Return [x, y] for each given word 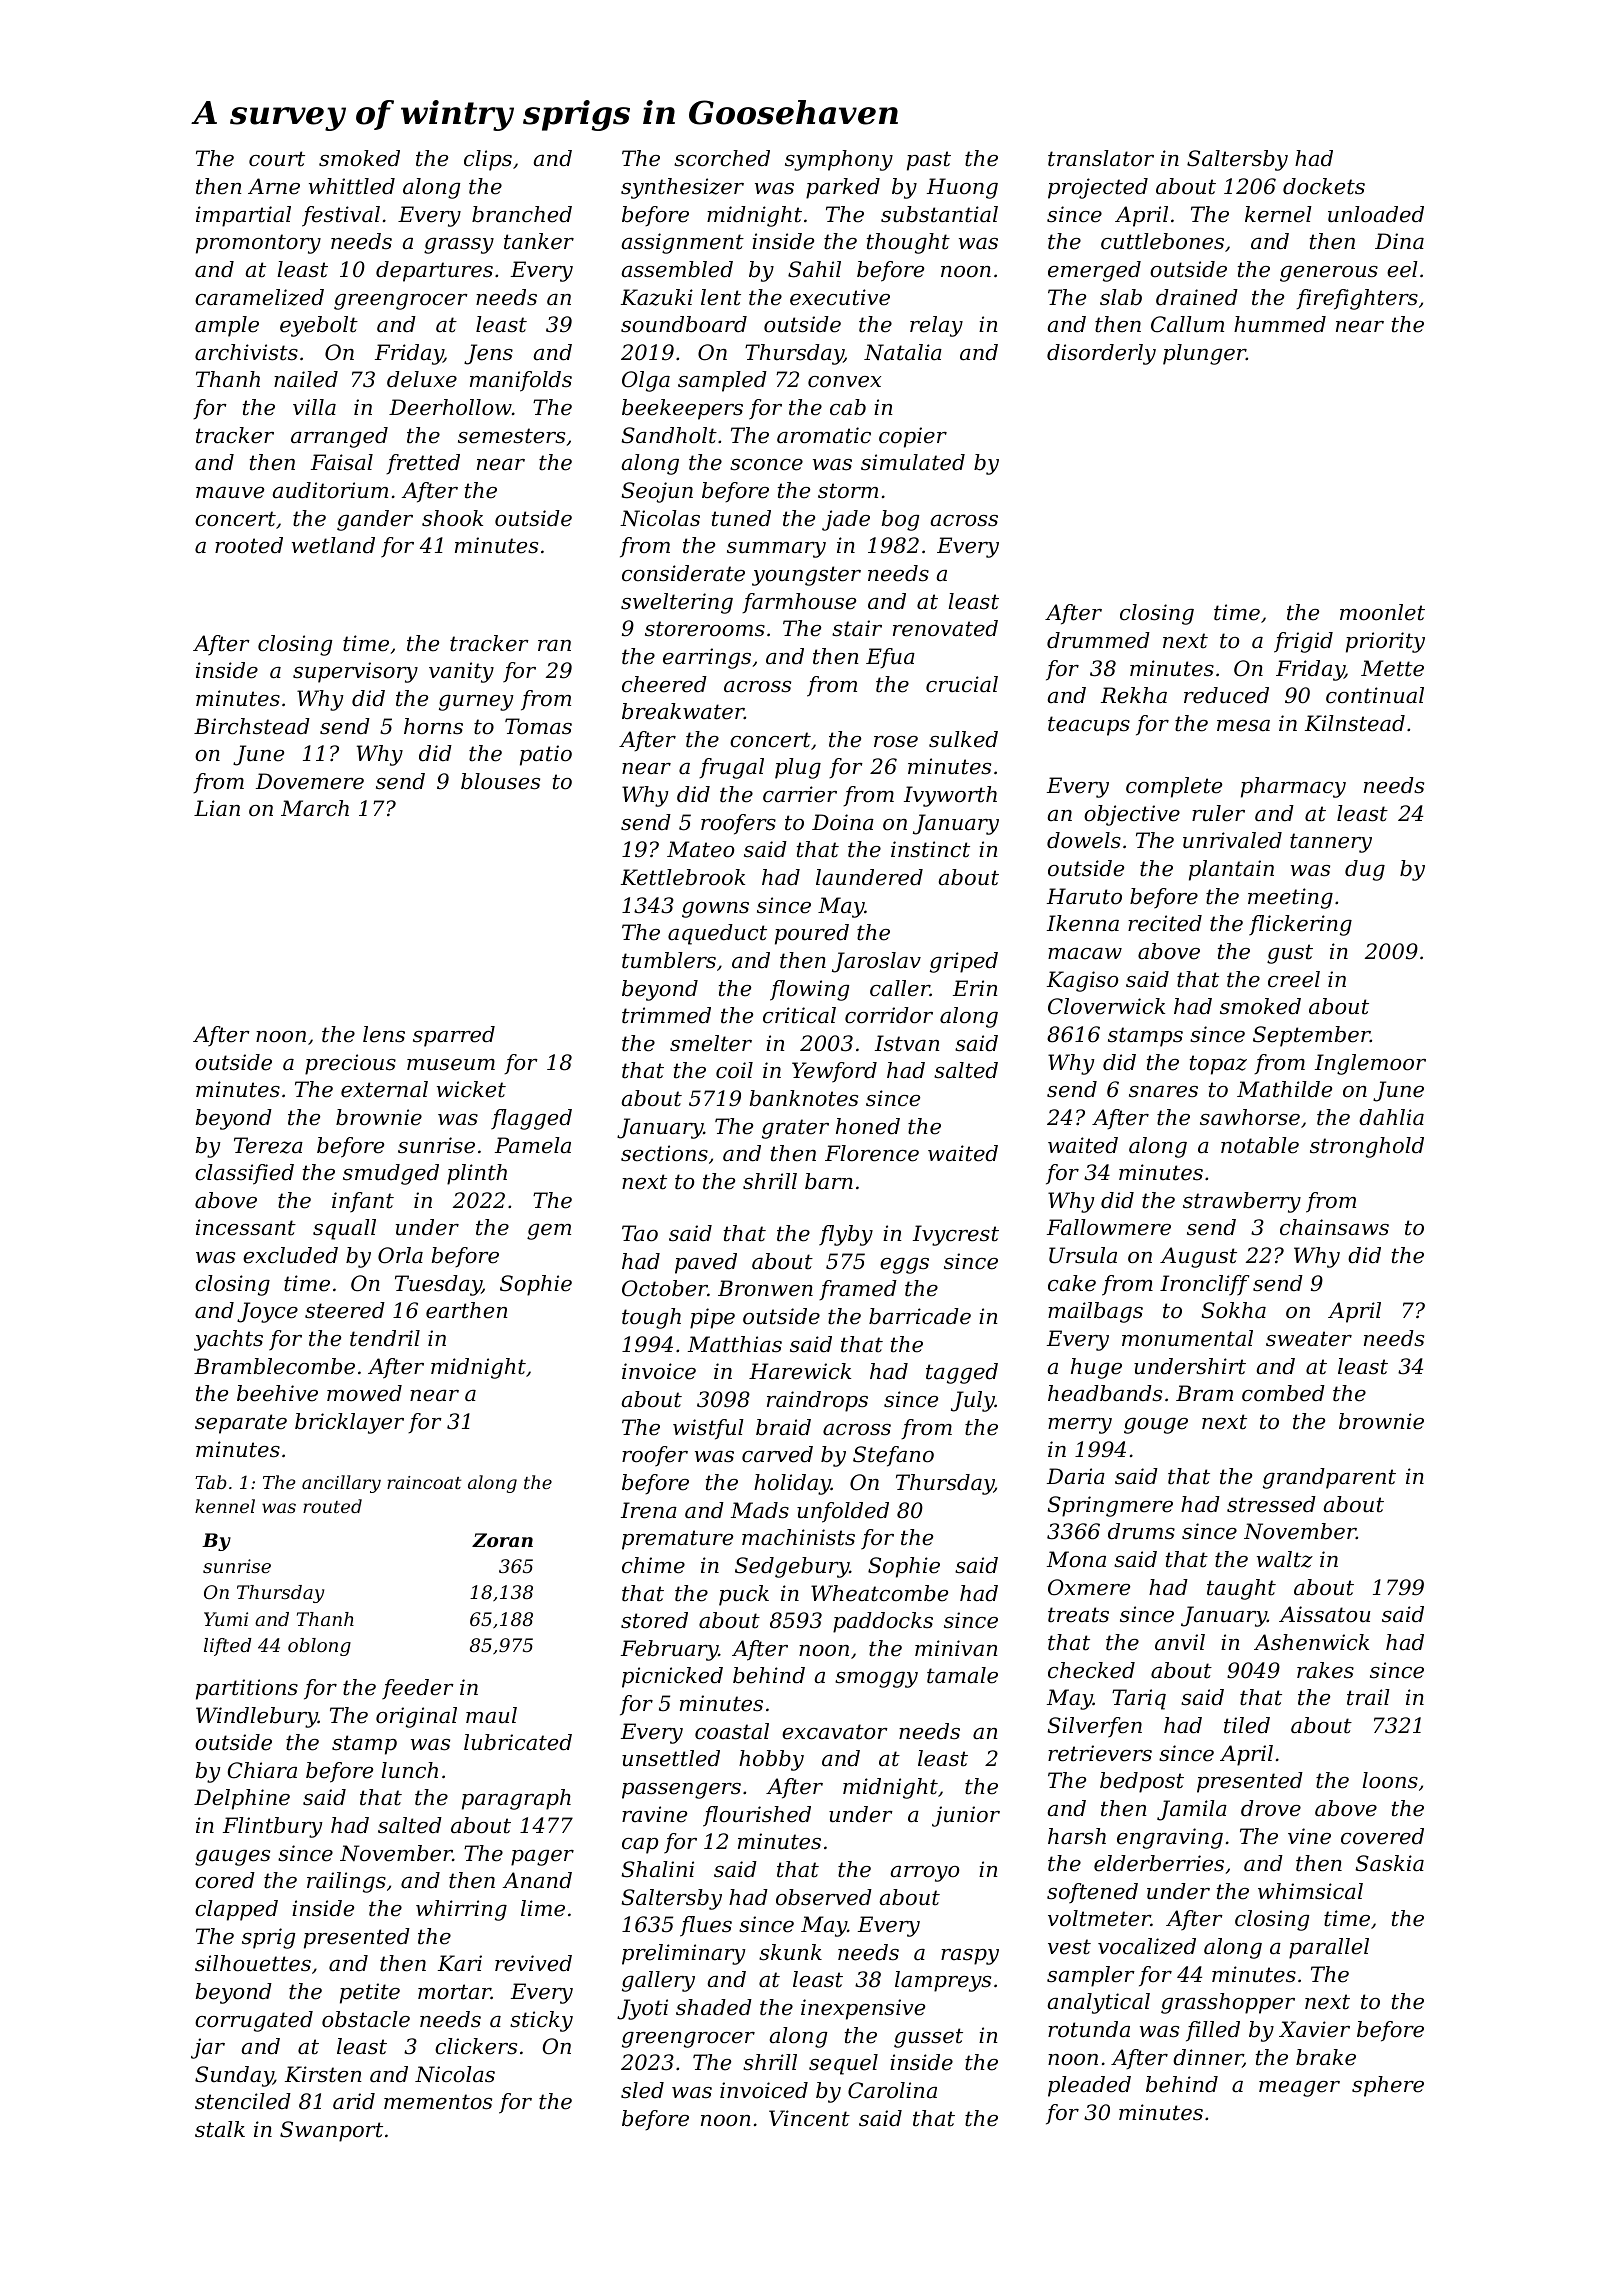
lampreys [943, 1981]
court [277, 159]
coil [734, 1070]
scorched [722, 158]
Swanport [331, 2131]
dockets [1324, 186]
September [1311, 1036]
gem [549, 1232]
